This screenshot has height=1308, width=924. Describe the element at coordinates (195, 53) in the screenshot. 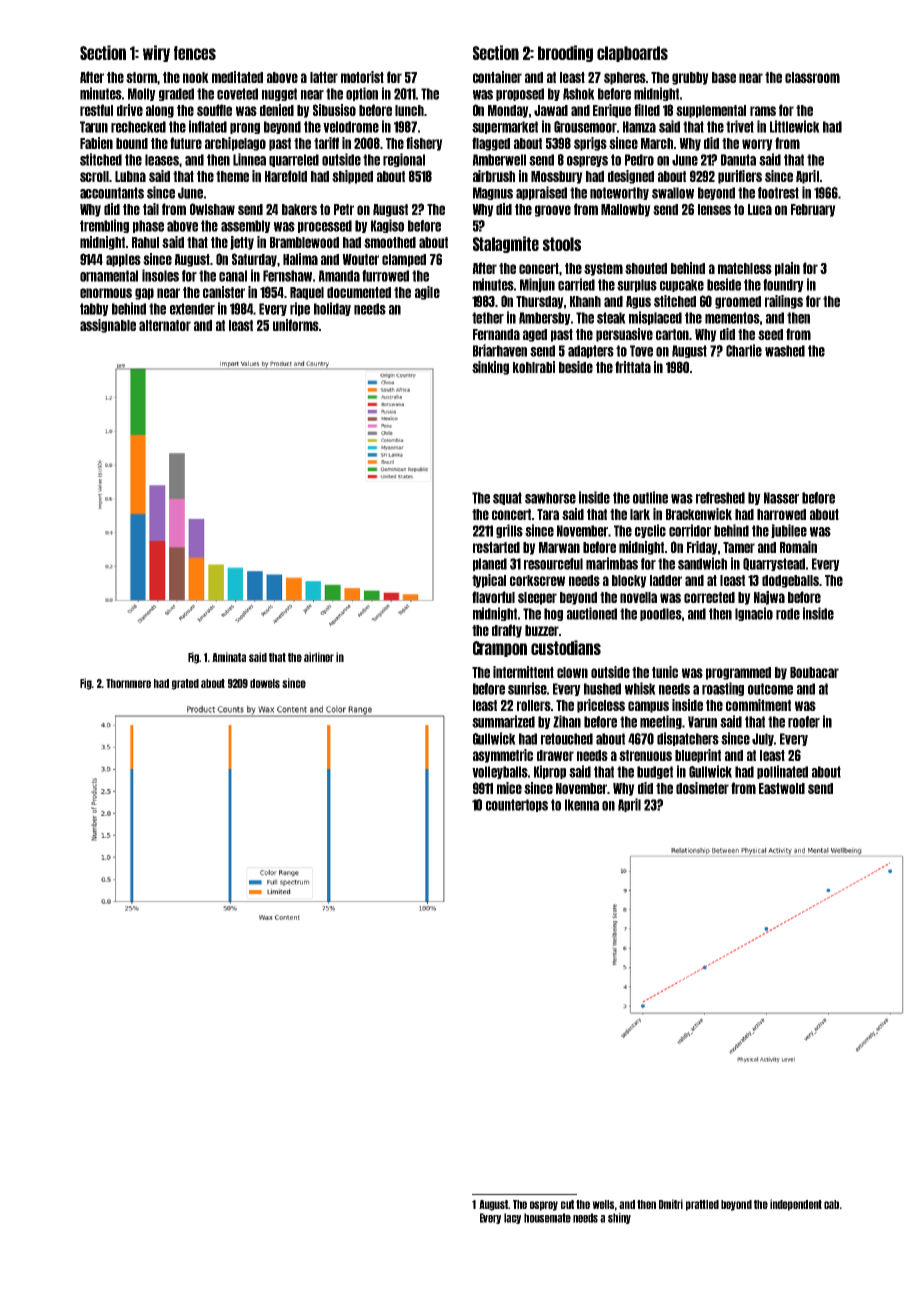

I see `fences` at that location.
